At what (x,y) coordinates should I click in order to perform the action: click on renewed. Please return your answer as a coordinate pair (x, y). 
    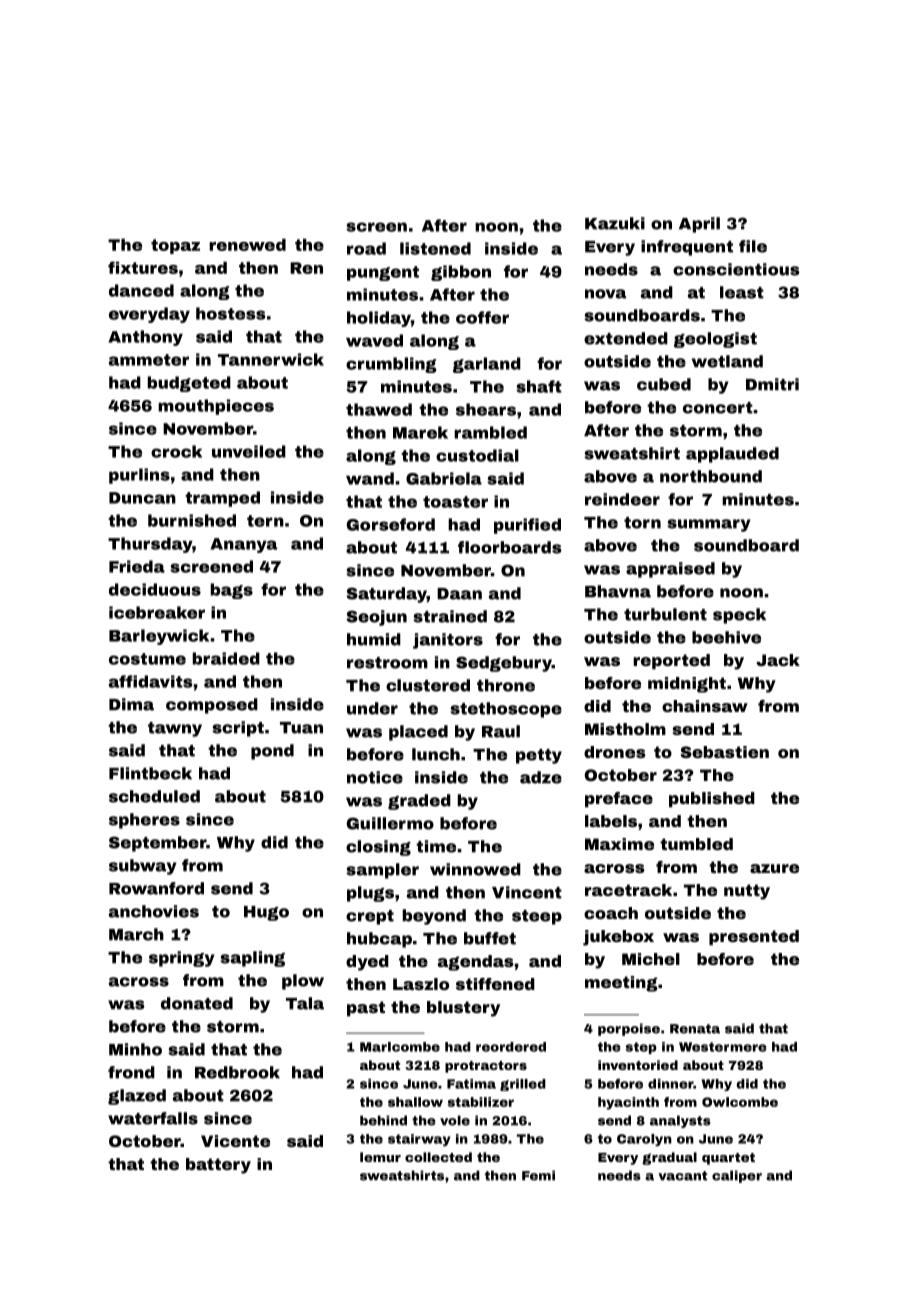
    Looking at the image, I should click on (247, 245).
